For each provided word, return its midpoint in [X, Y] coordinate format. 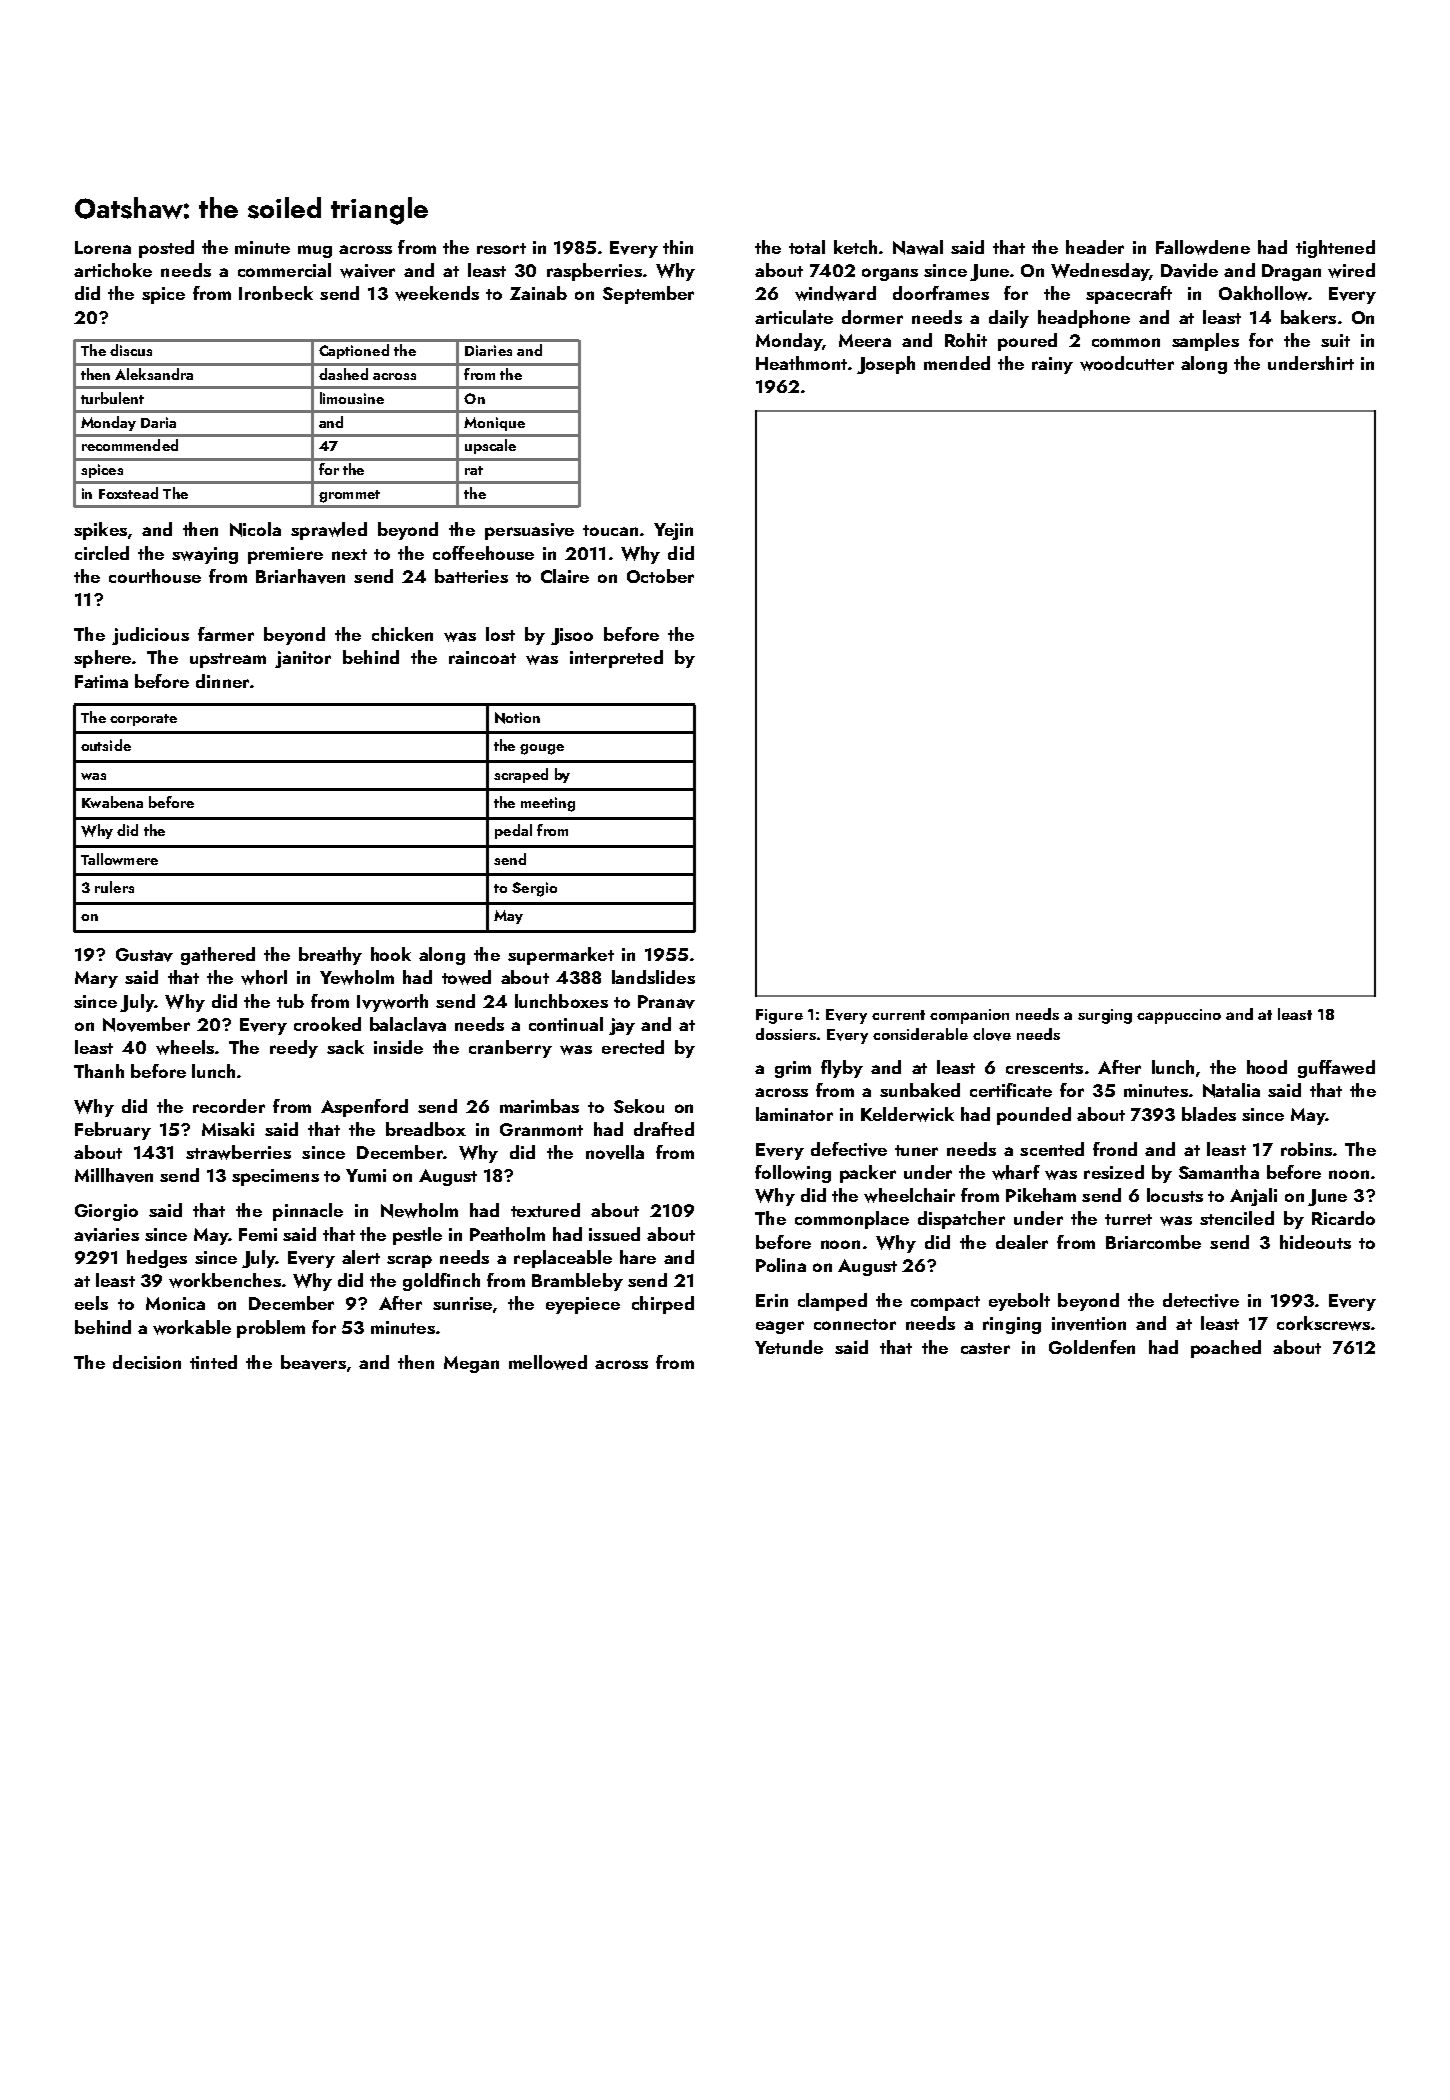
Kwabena [112, 802]
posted [166, 249]
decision [147, 1362]
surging [1105, 1016]
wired [1351, 270]
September [648, 295]
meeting [548, 804]
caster [985, 1348]
